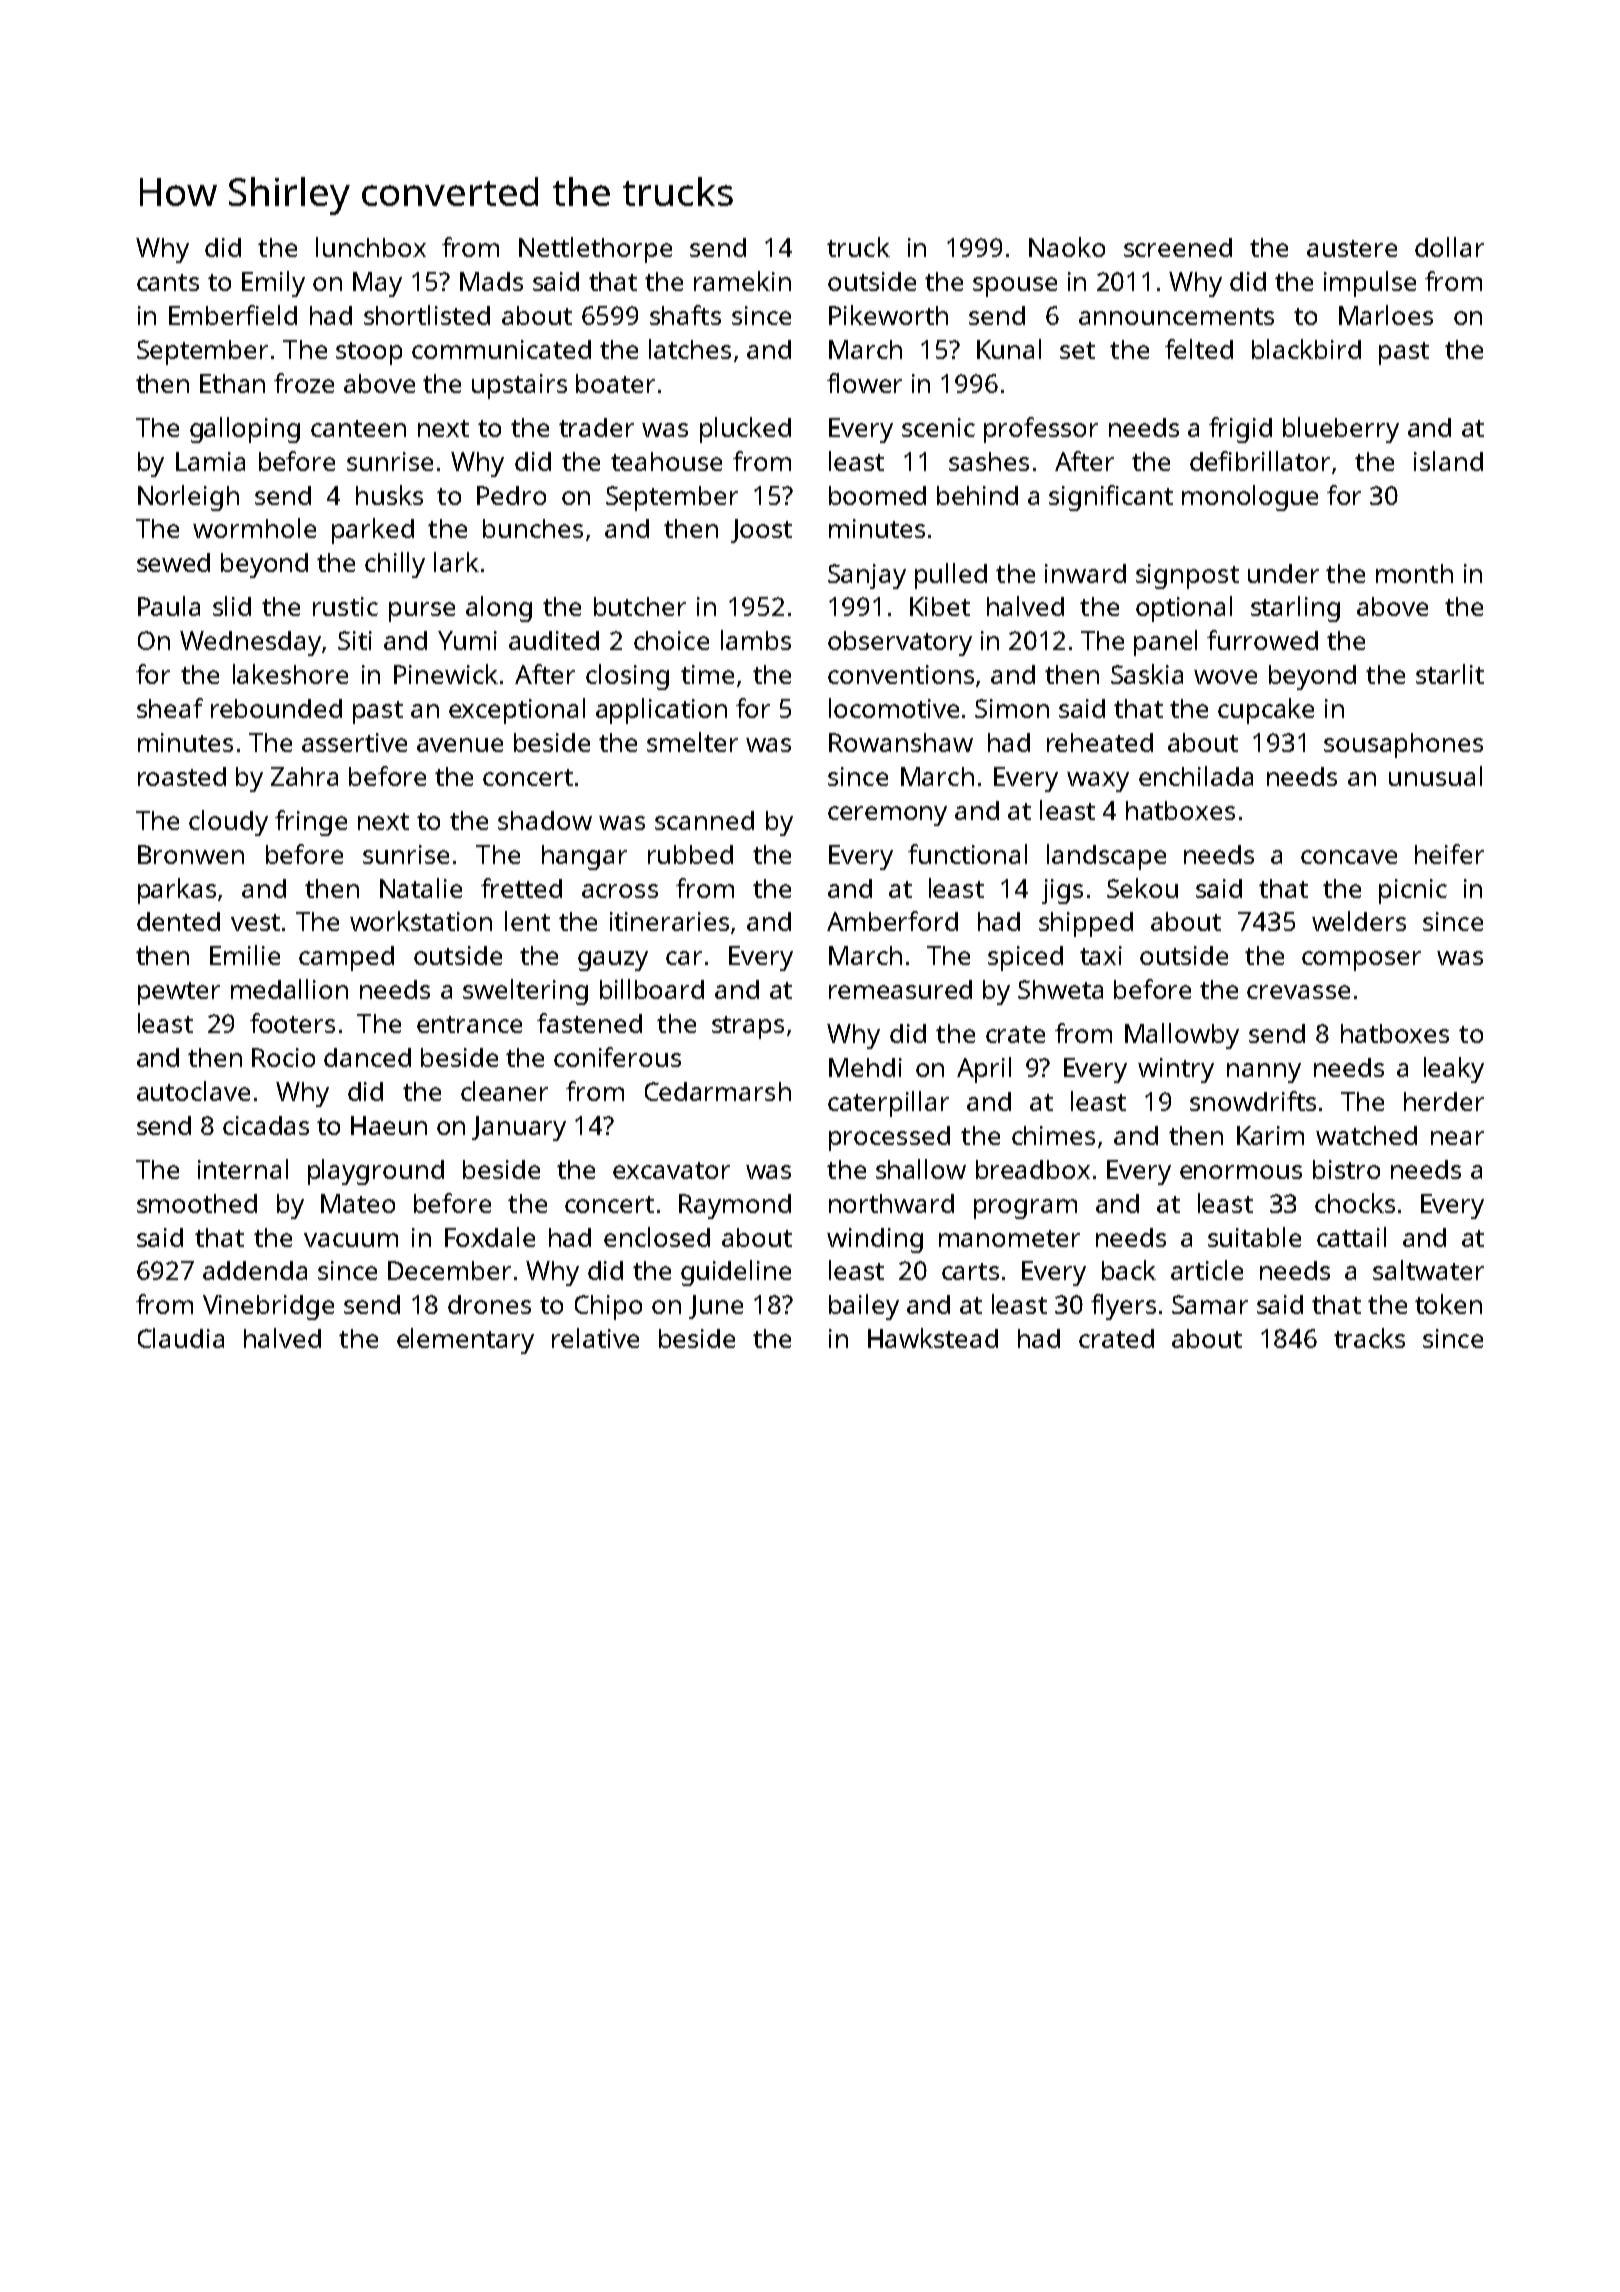  I want to click on cupcake, so click(1266, 711).
